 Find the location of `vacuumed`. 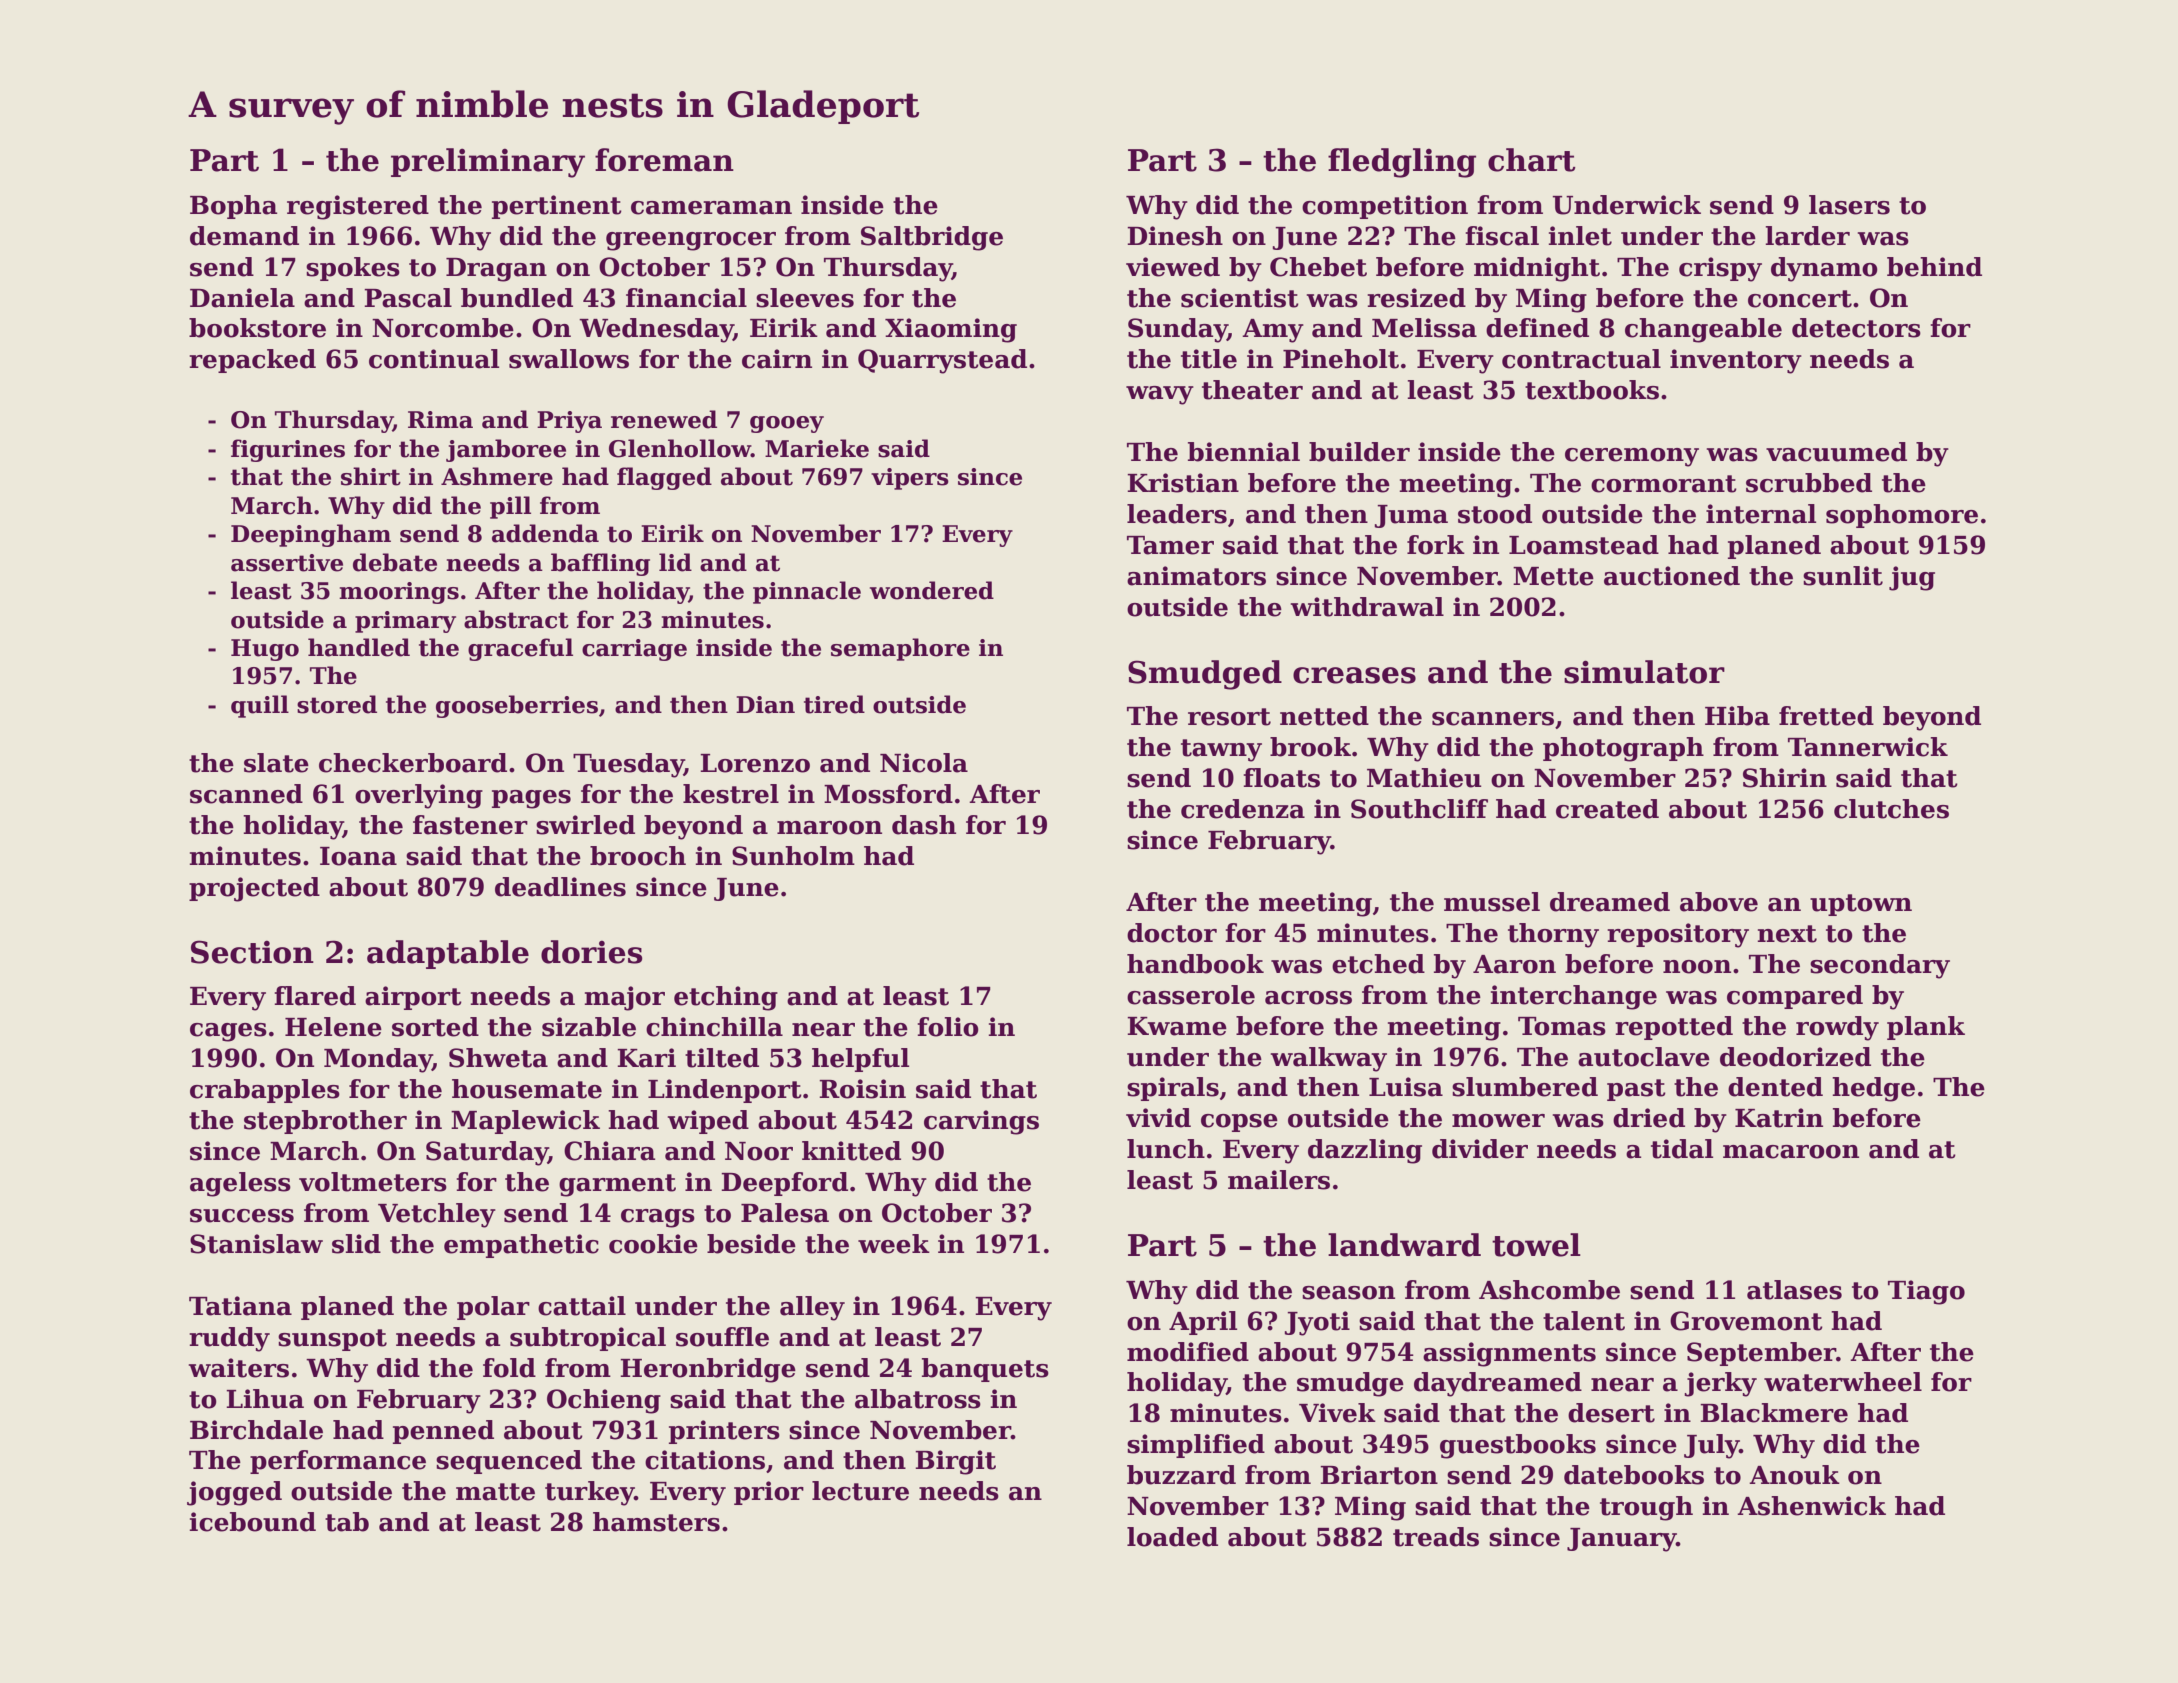

vacuumed is located at coordinates (1836, 452).
